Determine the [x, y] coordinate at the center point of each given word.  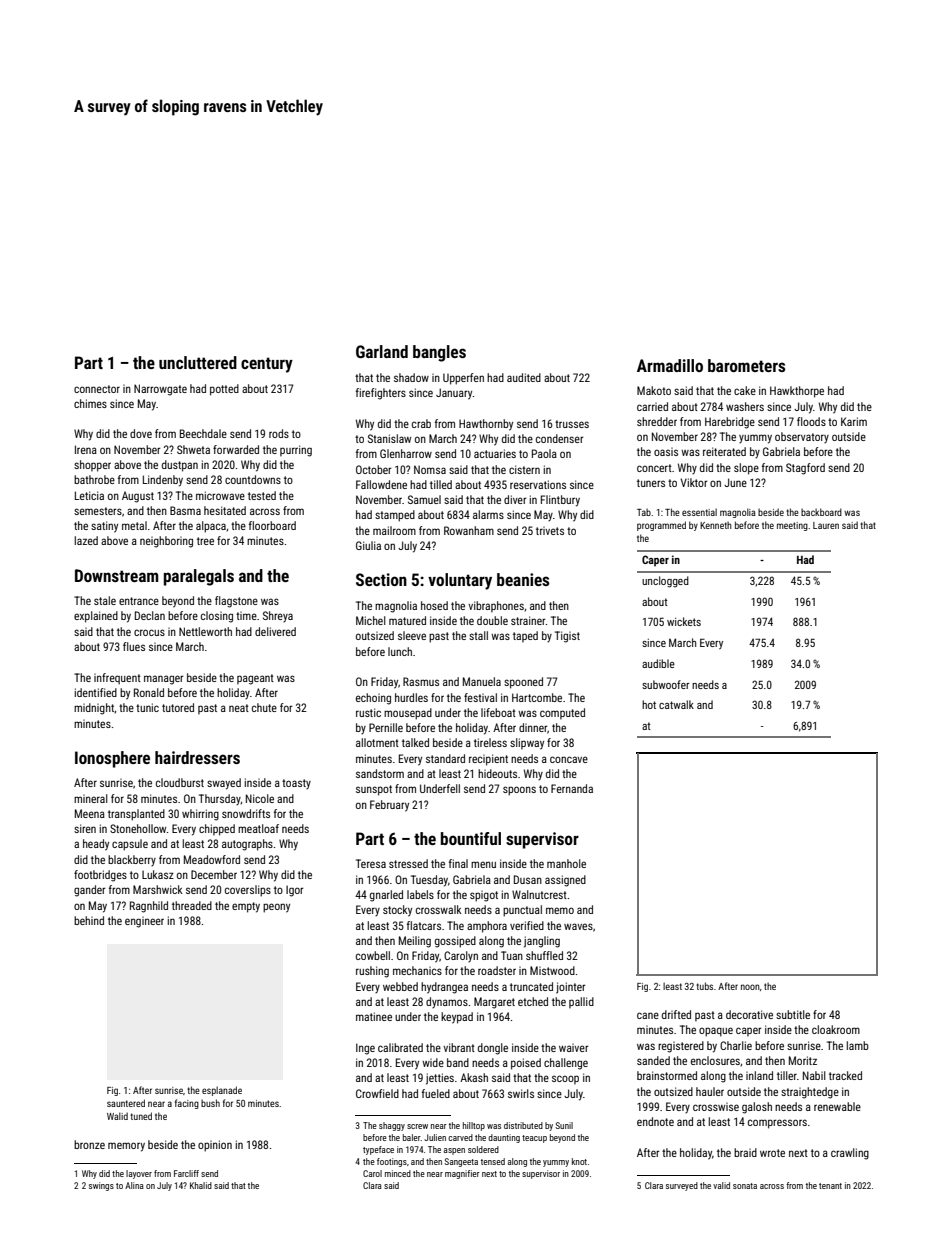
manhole [566, 863]
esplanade [222, 1091]
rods [279, 433]
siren [85, 828]
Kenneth [716, 525]
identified [95, 692]
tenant [830, 1186]
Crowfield [377, 1093]
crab [421, 423]
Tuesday [429, 881]
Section [381, 579]
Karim [854, 421]
